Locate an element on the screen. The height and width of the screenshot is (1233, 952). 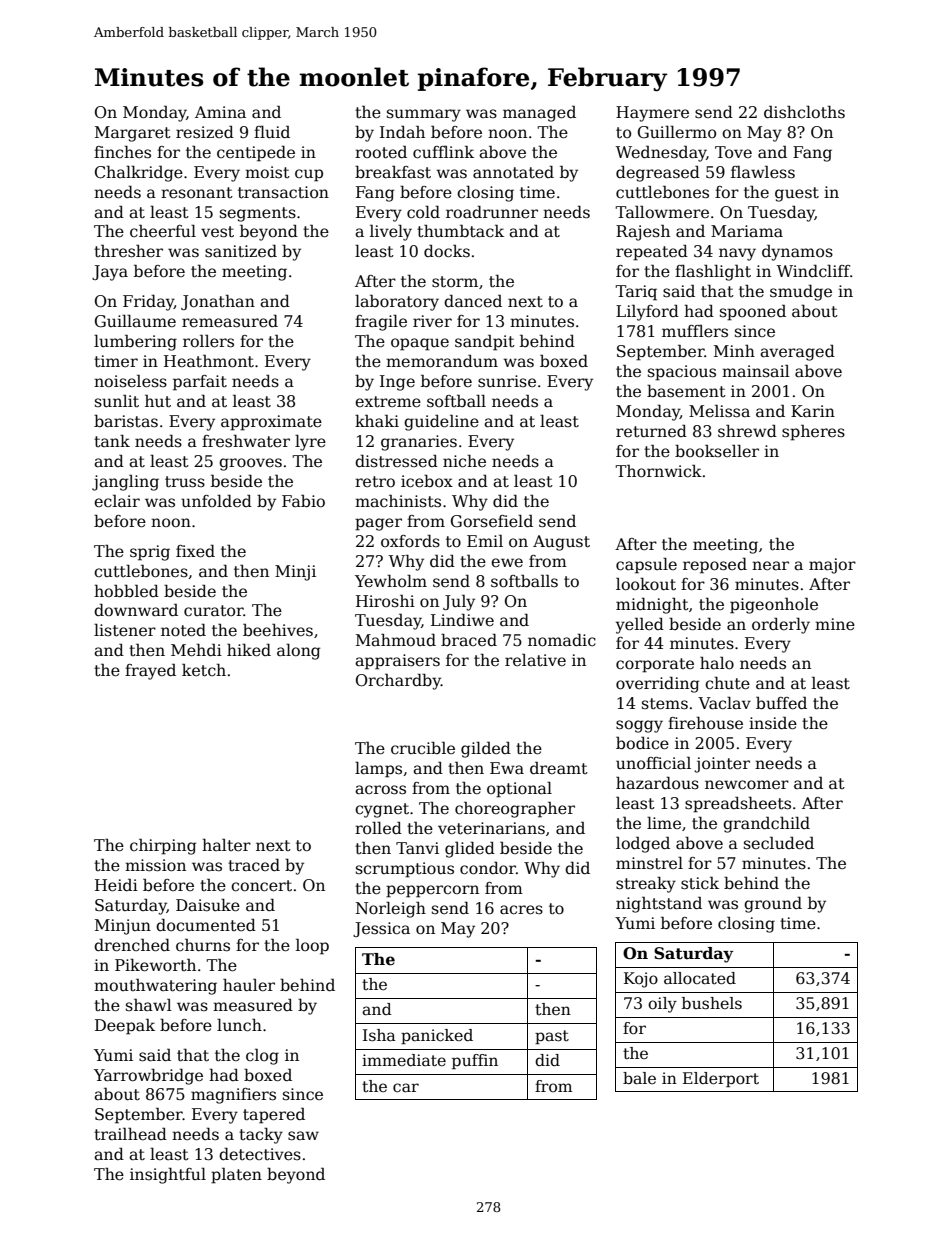
segments is located at coordinates (258, 214).
